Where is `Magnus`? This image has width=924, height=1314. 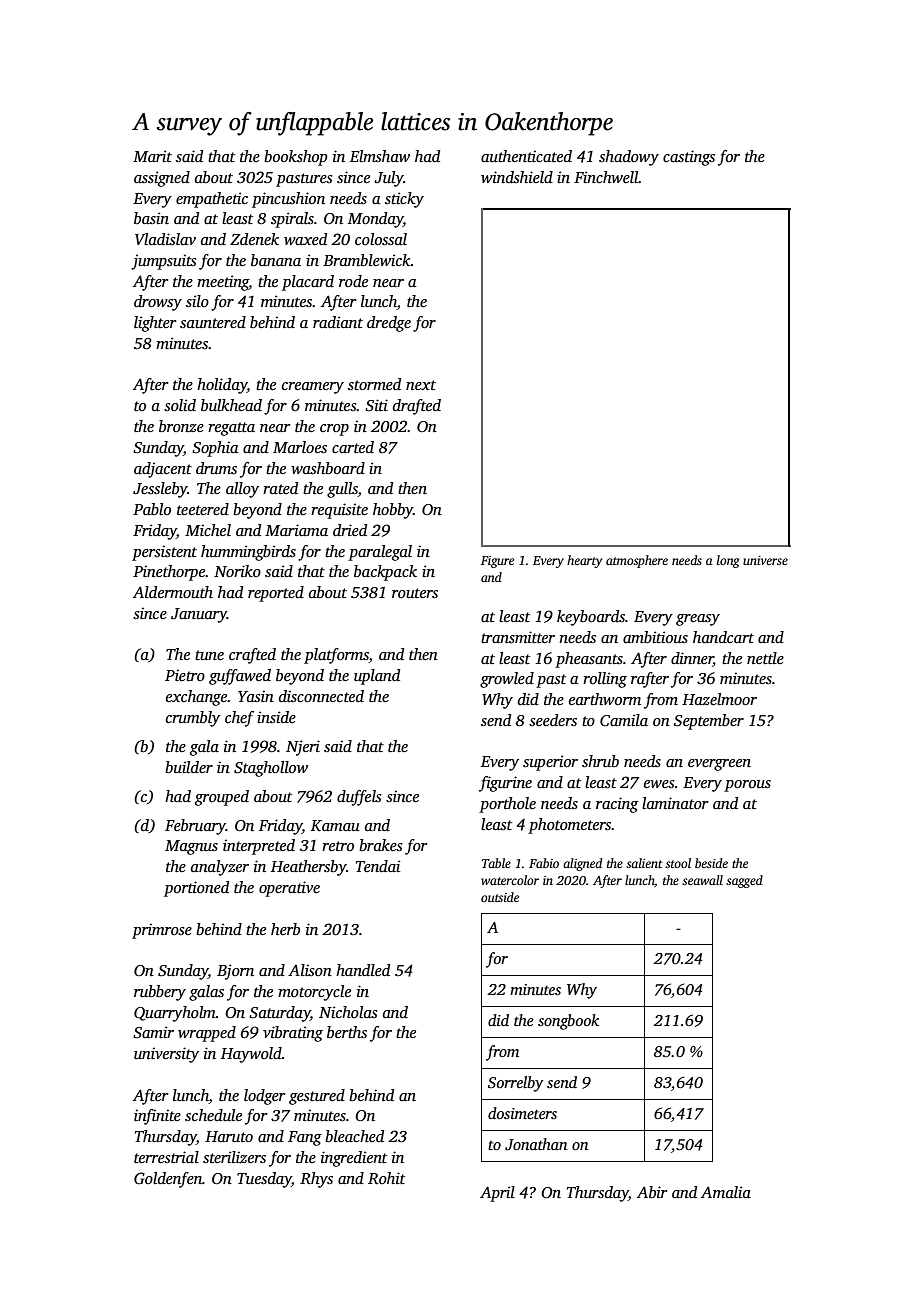 Magnus is located at coordinates (191, 847).
